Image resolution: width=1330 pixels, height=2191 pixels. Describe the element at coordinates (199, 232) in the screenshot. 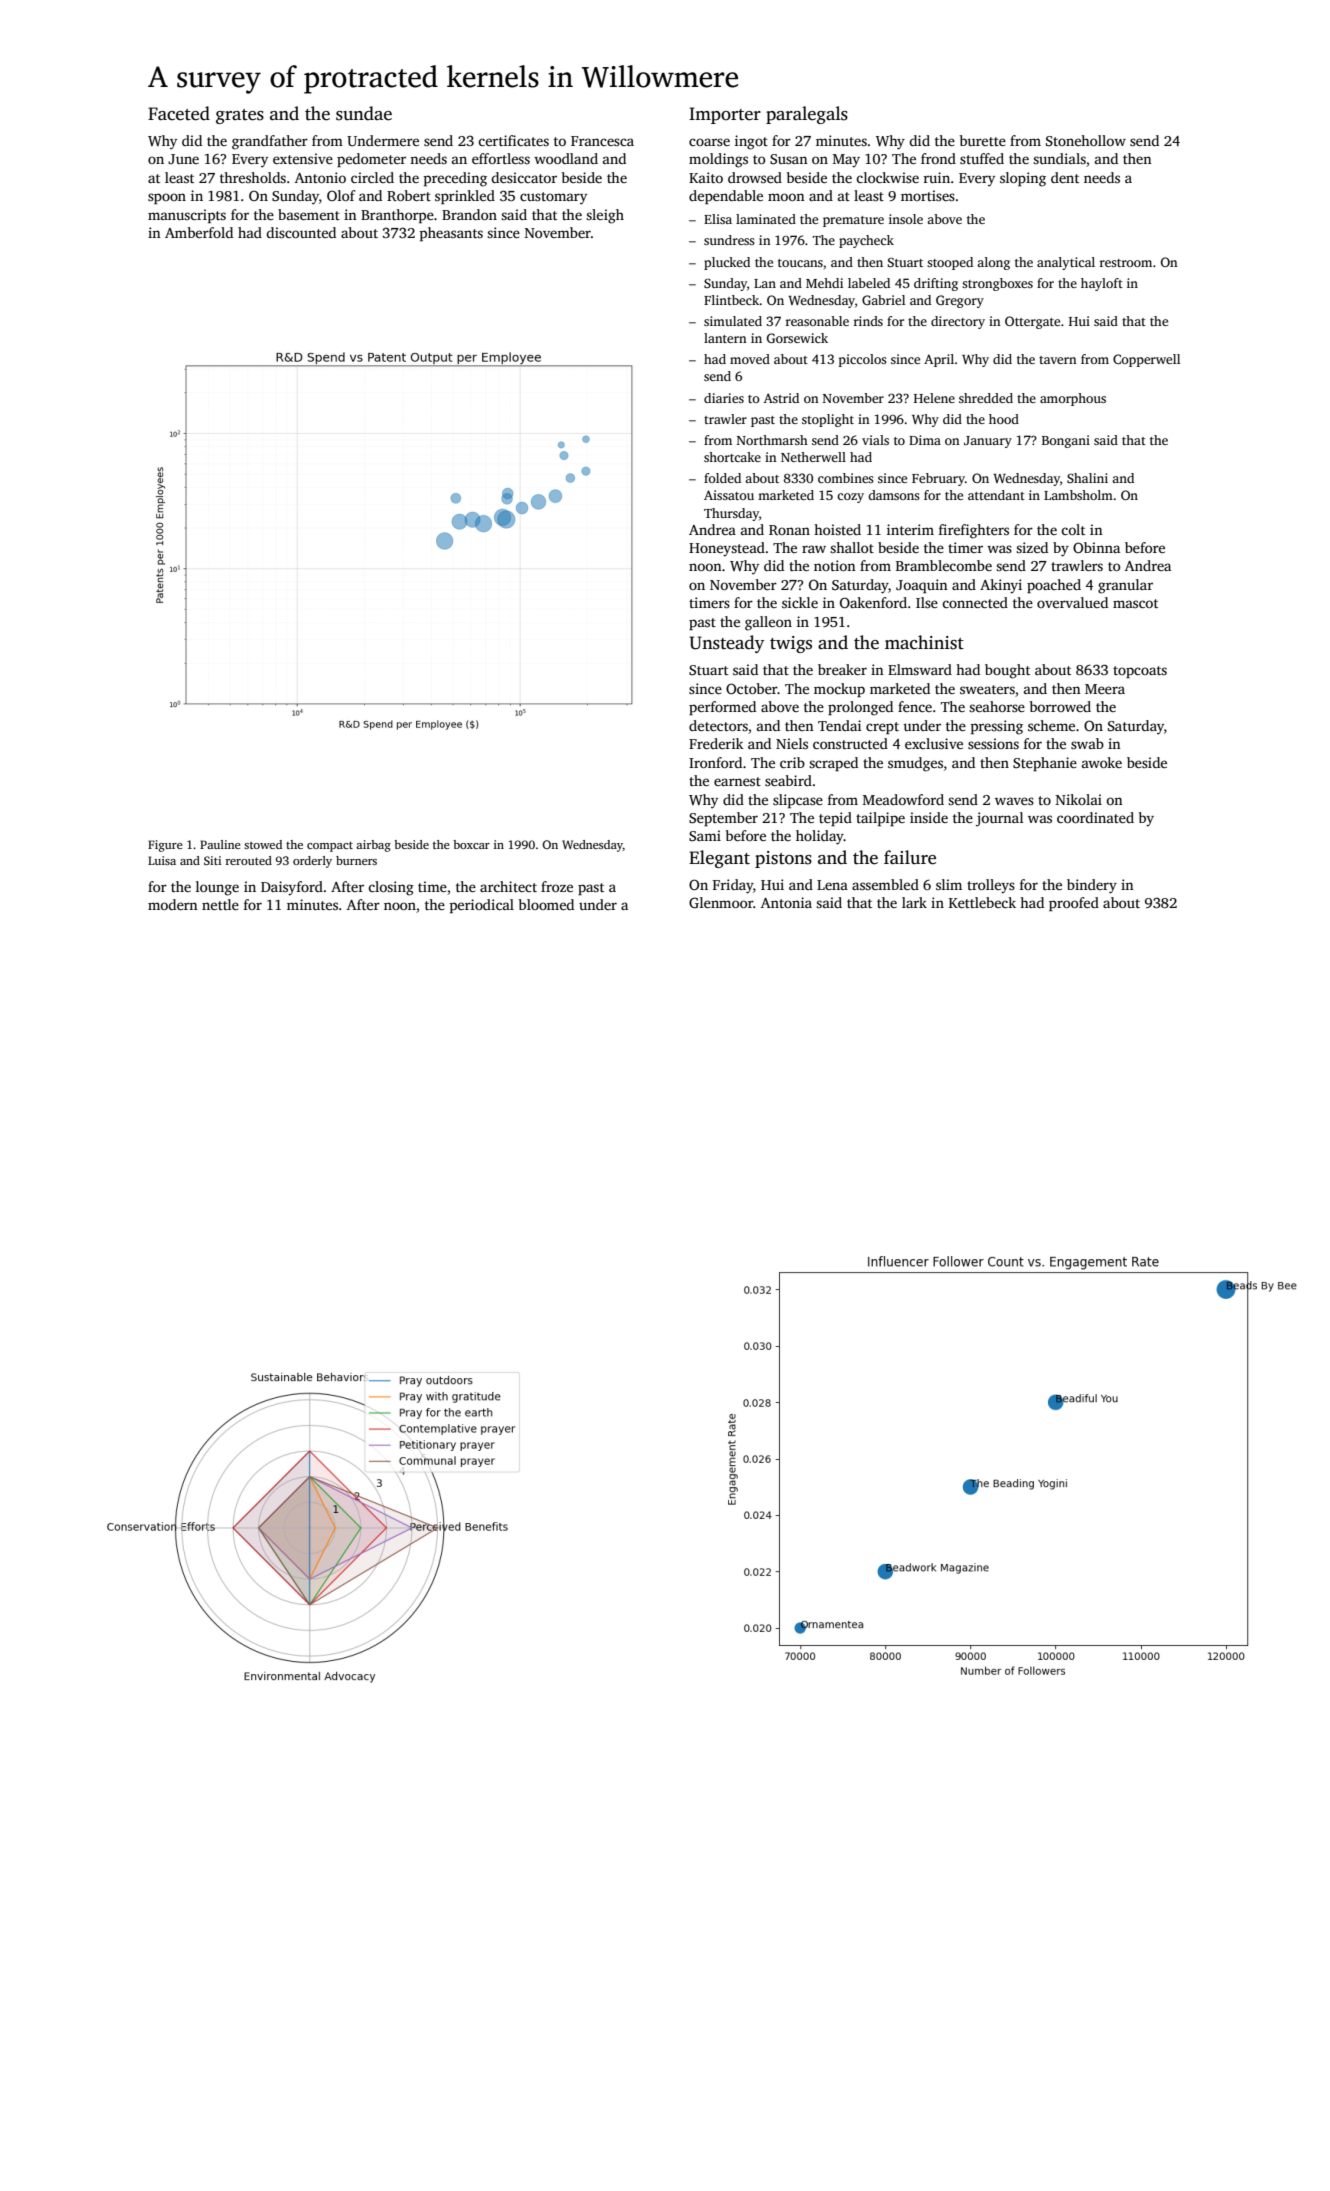

I see `Amberfold` at that location.
